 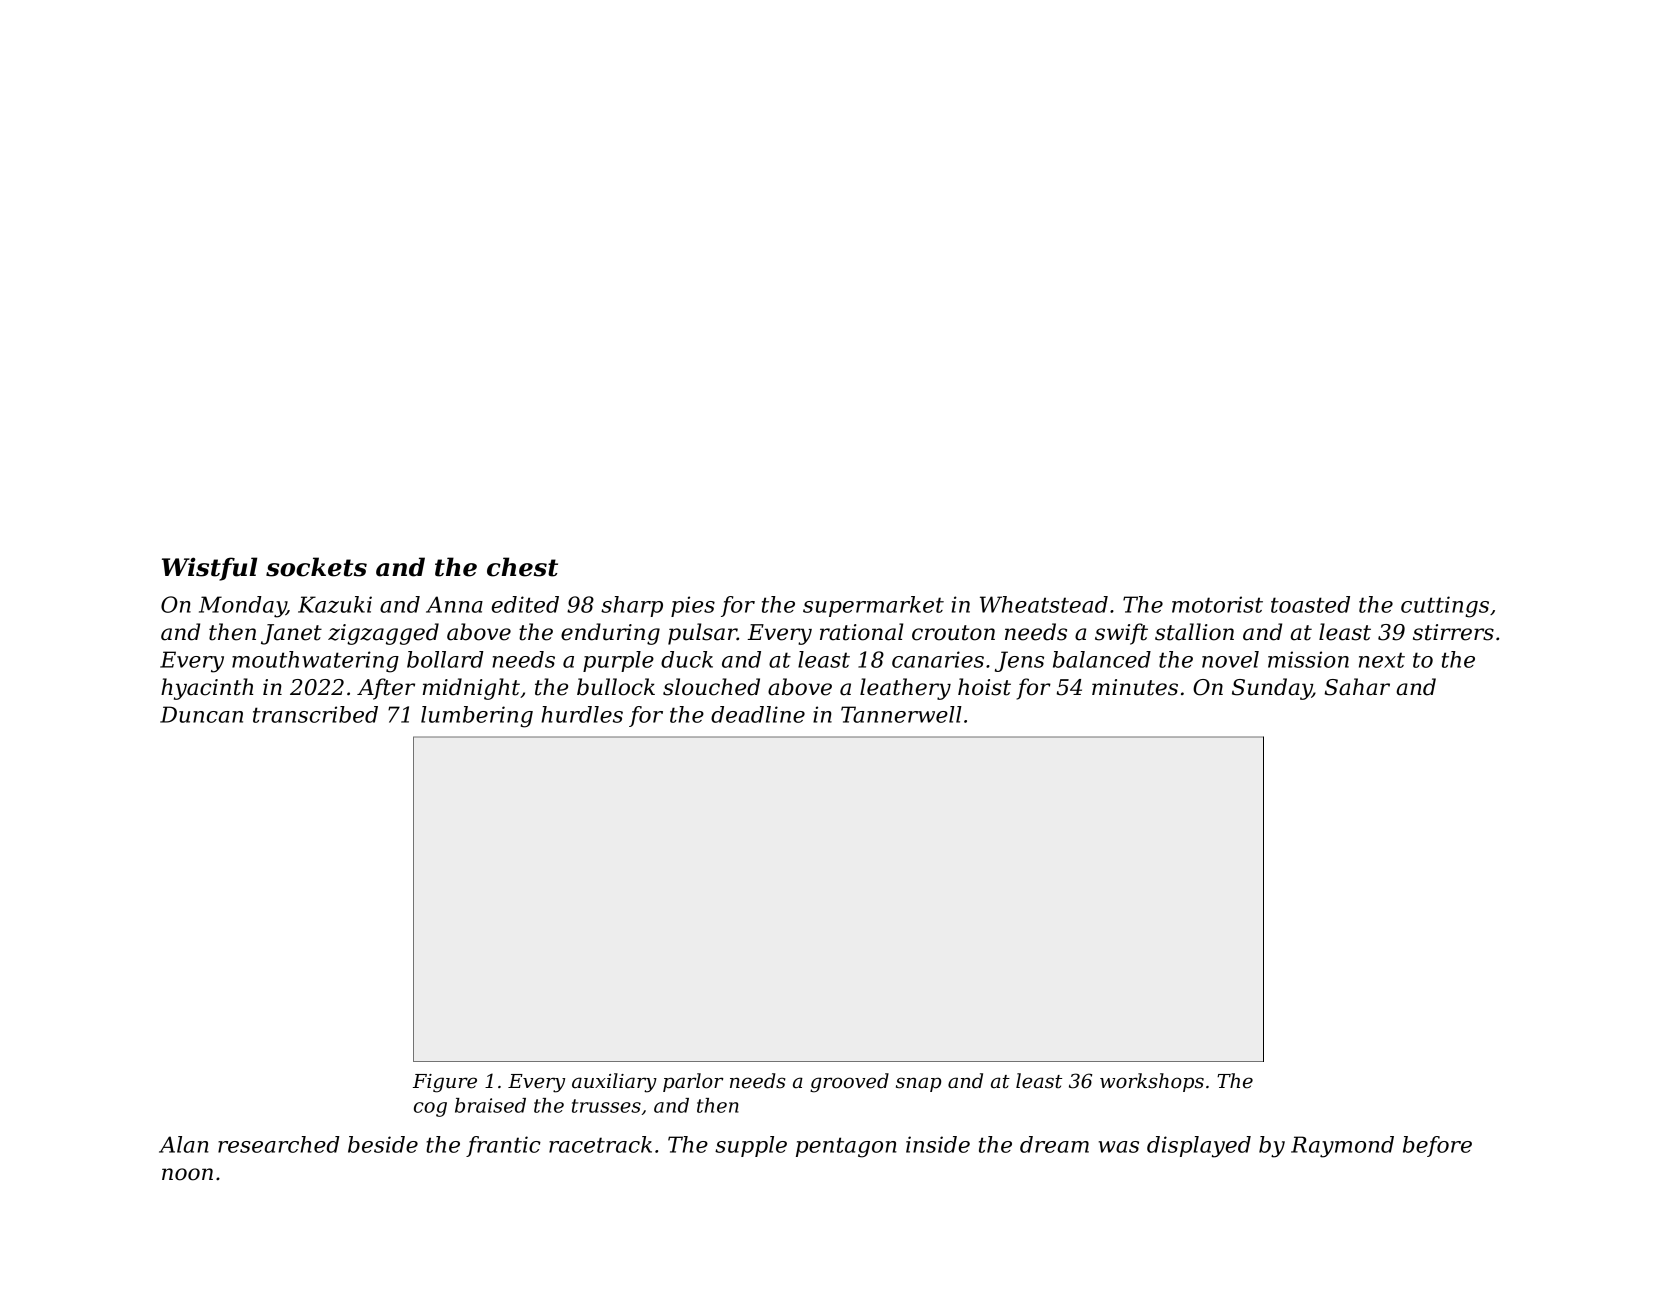 What do you see at coordinates (477, 717) in the image?
I see `lumbering` at bounding box center [477, 717].
